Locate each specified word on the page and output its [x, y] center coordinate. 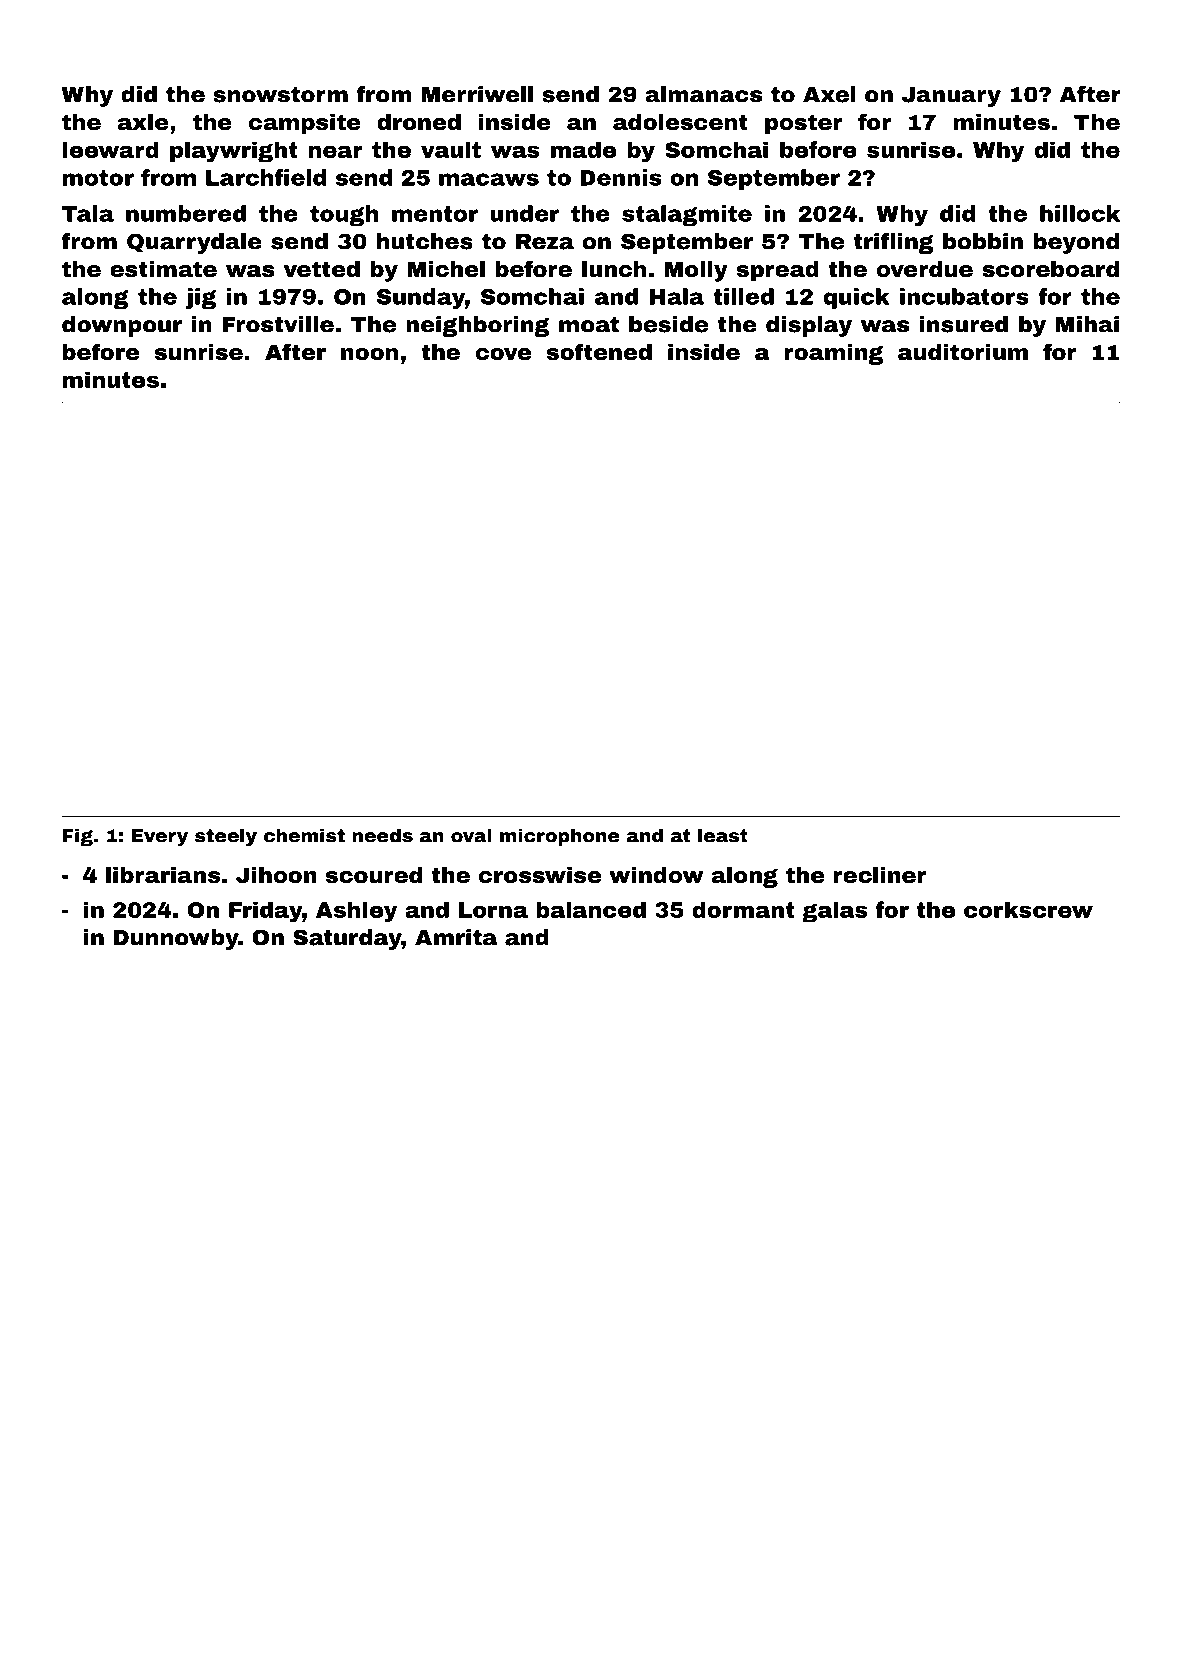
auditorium [963, 352]
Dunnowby [176, 939]
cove [503, 354]
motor [98, 178]
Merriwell [477, 94]
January [951, 97]
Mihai [1087, 324]
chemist [304, 835]
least [723, 835]
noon [369, 354]
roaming [834, 354]
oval [471, 835]
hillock [1080, 213]
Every [160, 837]
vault [451, 149]
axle [143, 122]
